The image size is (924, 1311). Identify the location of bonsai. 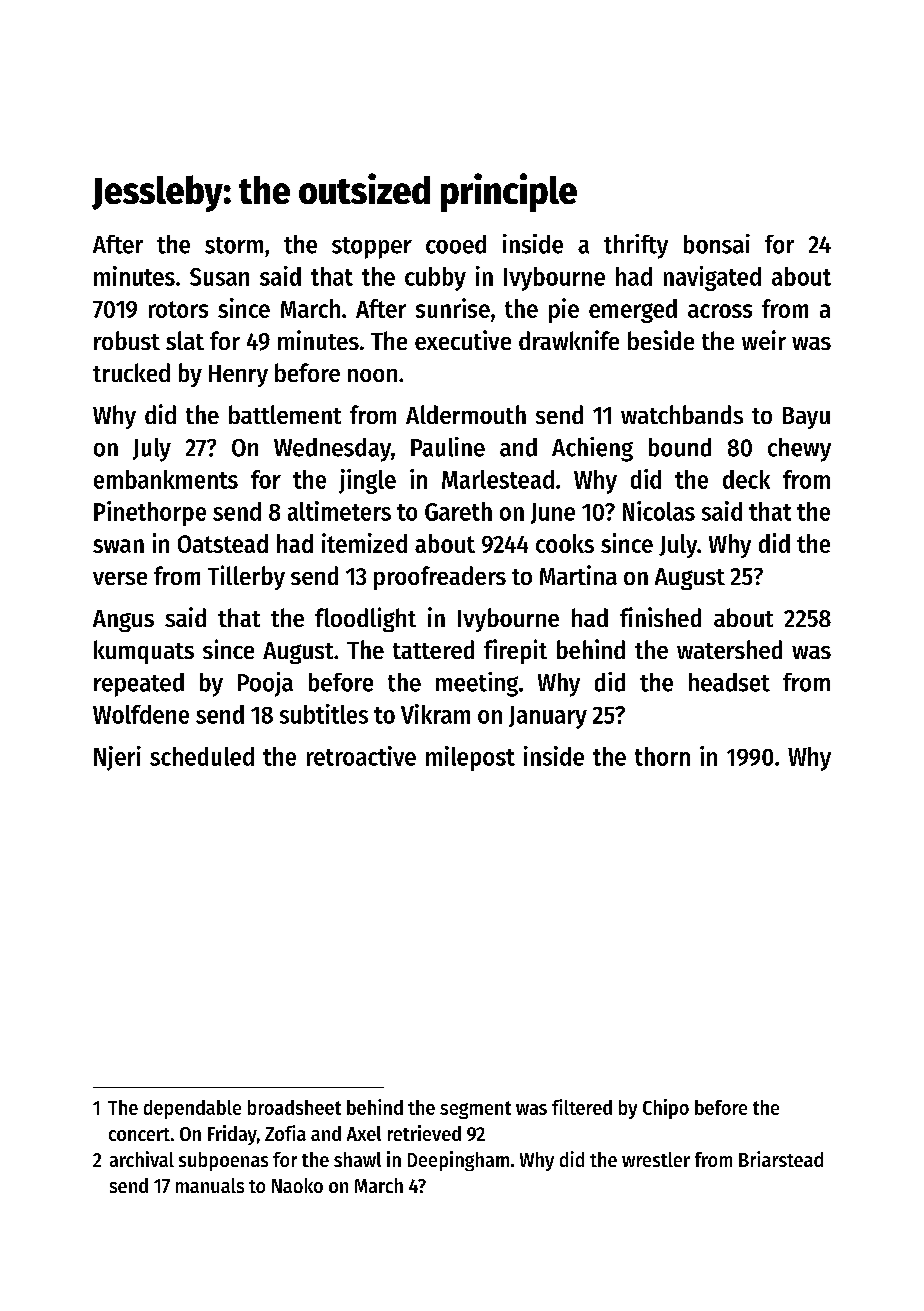
(717, 244).
